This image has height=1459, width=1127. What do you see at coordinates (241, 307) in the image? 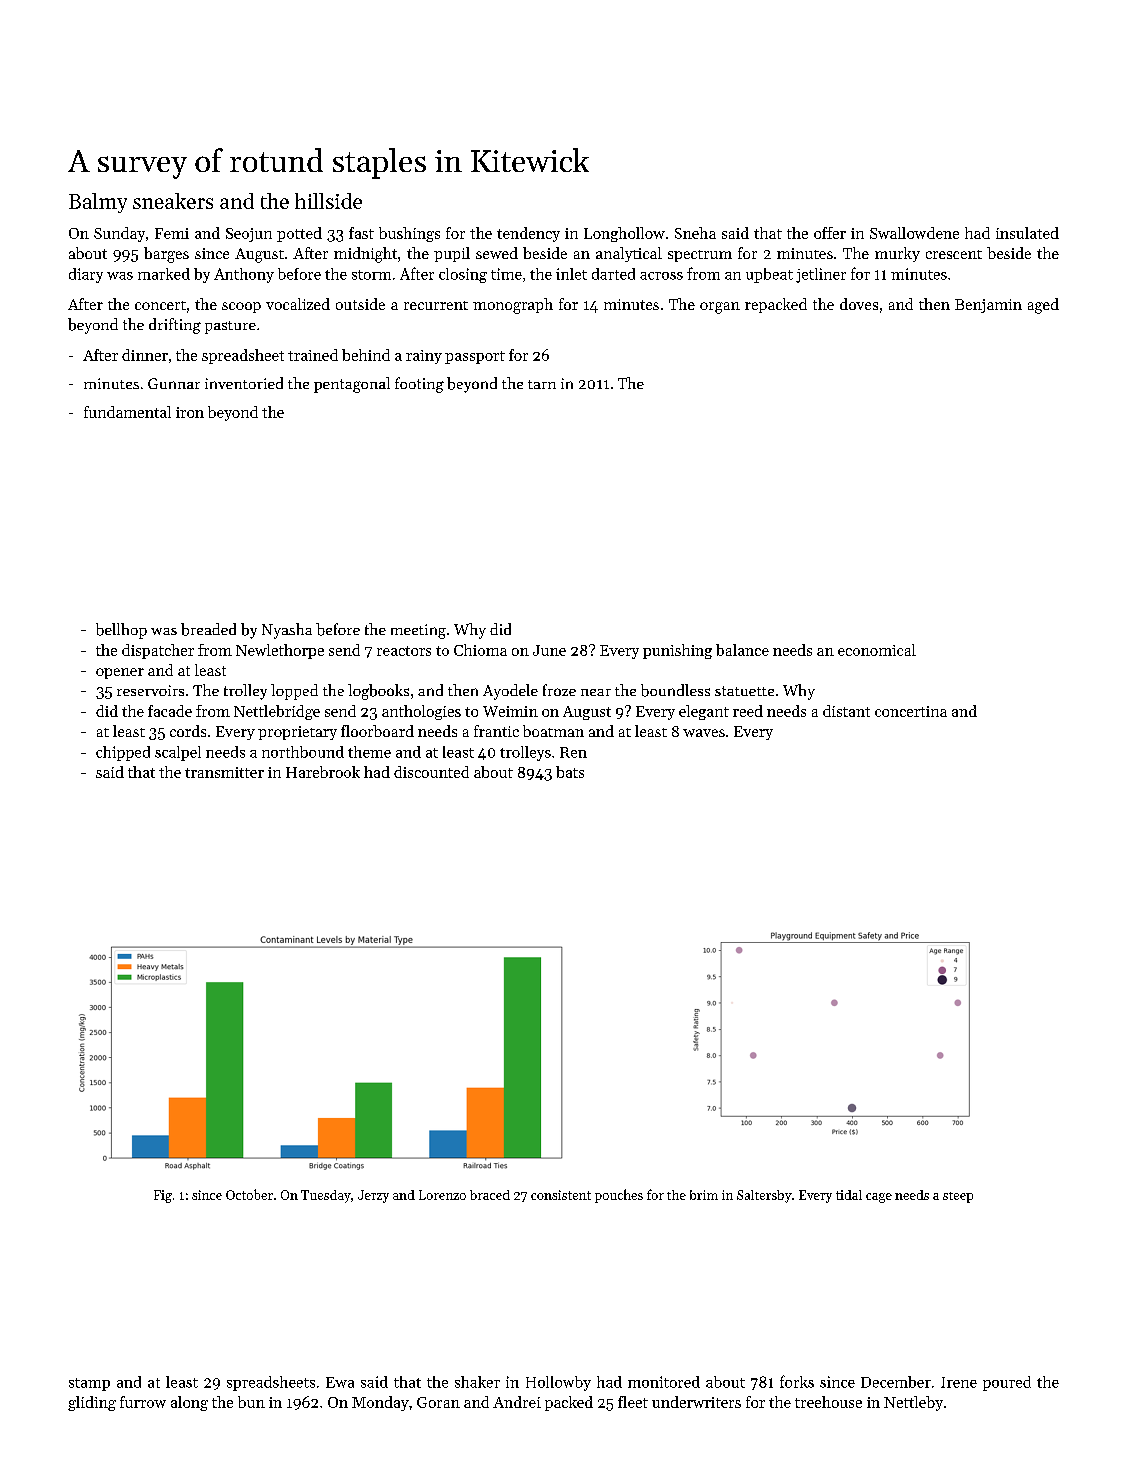
I see `scoop` at bounding box center [241, 307].
